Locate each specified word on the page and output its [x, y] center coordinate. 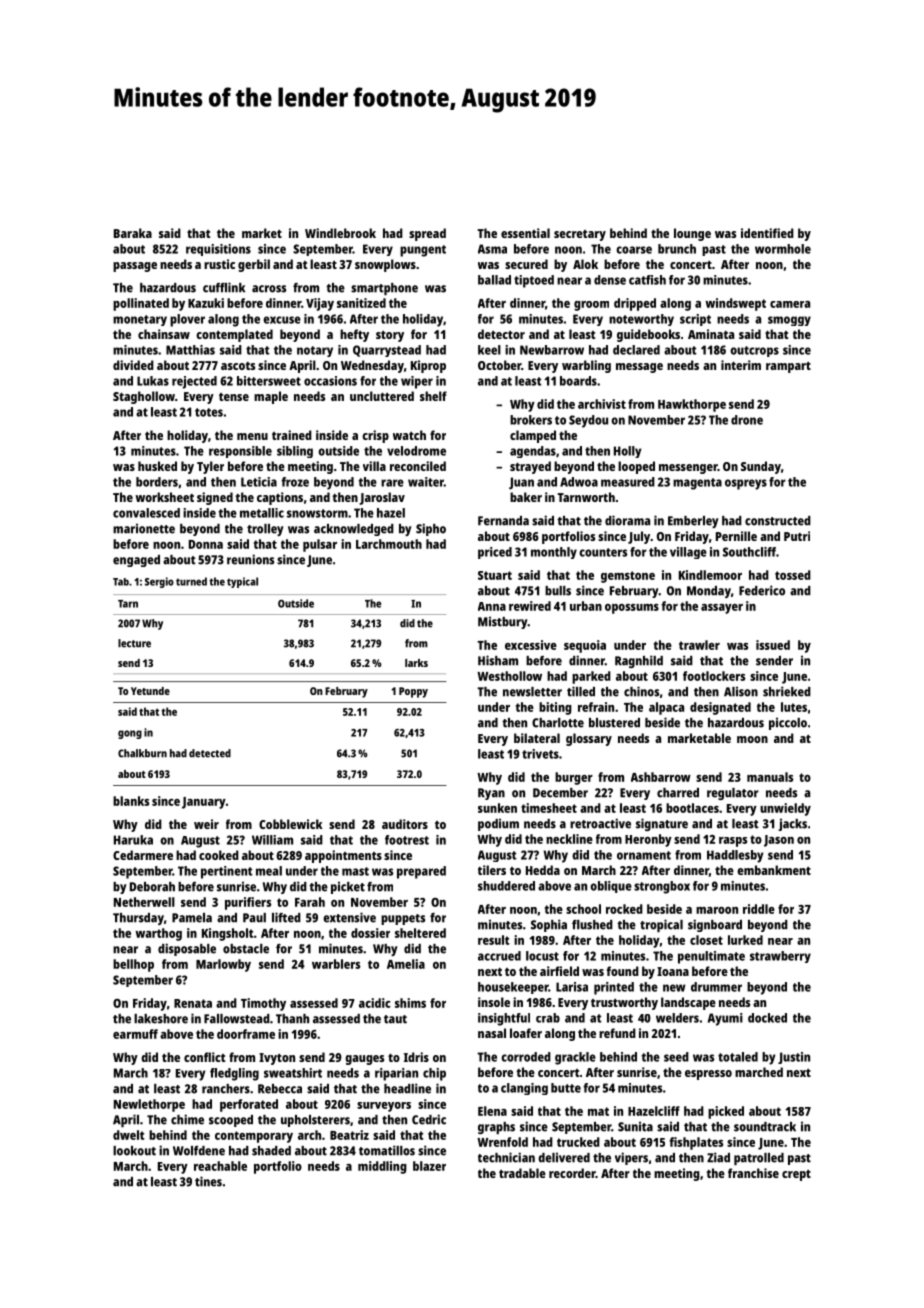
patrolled [759, 1159]
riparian [396, 1074]
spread [427, 234]
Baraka [133, 233]
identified [767, 233]
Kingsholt [228, 934]
